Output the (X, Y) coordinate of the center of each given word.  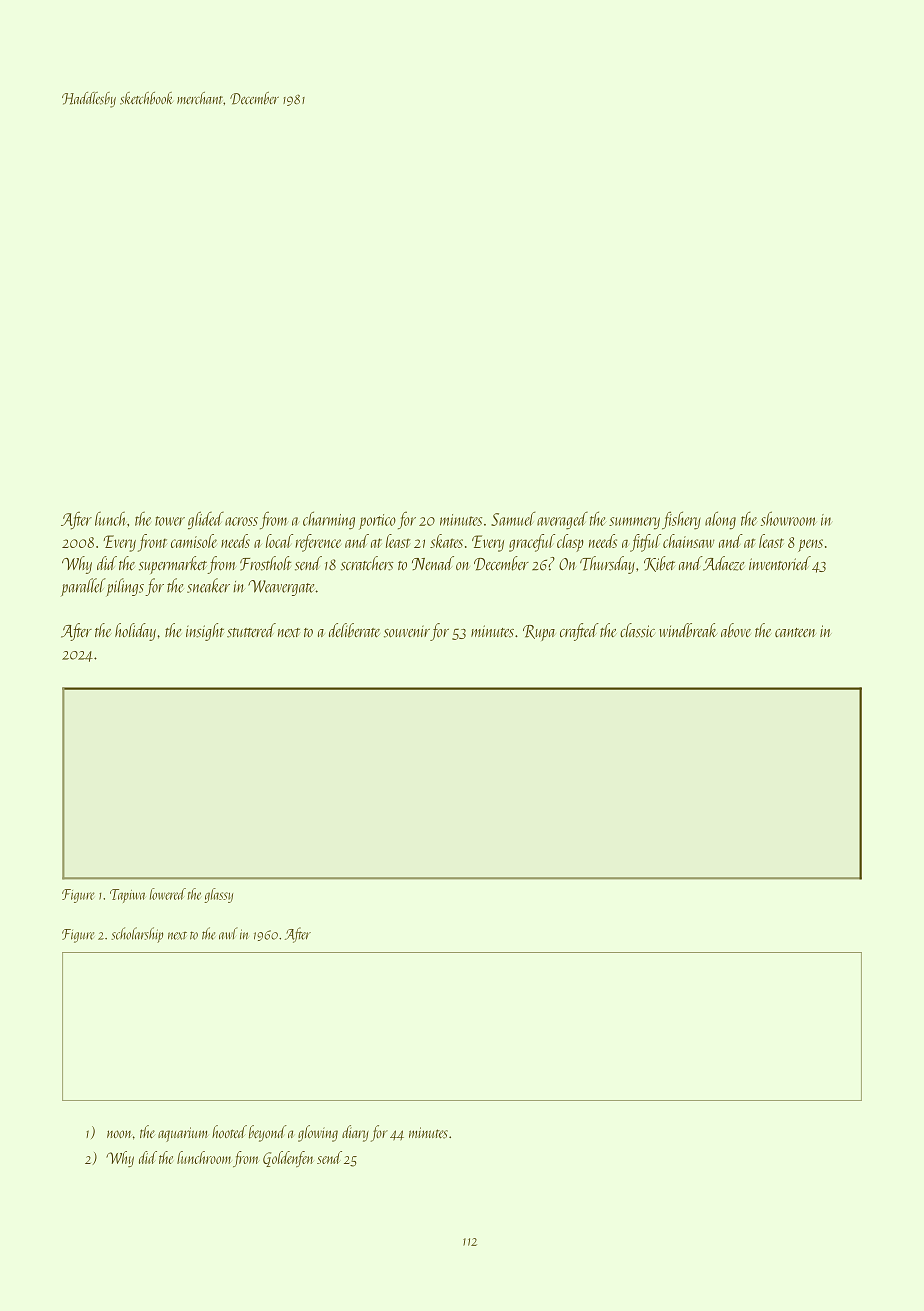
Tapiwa (128, 896)
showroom (789, 518)
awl (228, 933)
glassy (218, 895)
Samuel (513, 519)
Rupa (539, 633)
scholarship (137, 935)
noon (119, 1134)
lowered (168, 894)
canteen (795, 632)
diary (355, 1133)
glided (206, 520)
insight (205, 632)
